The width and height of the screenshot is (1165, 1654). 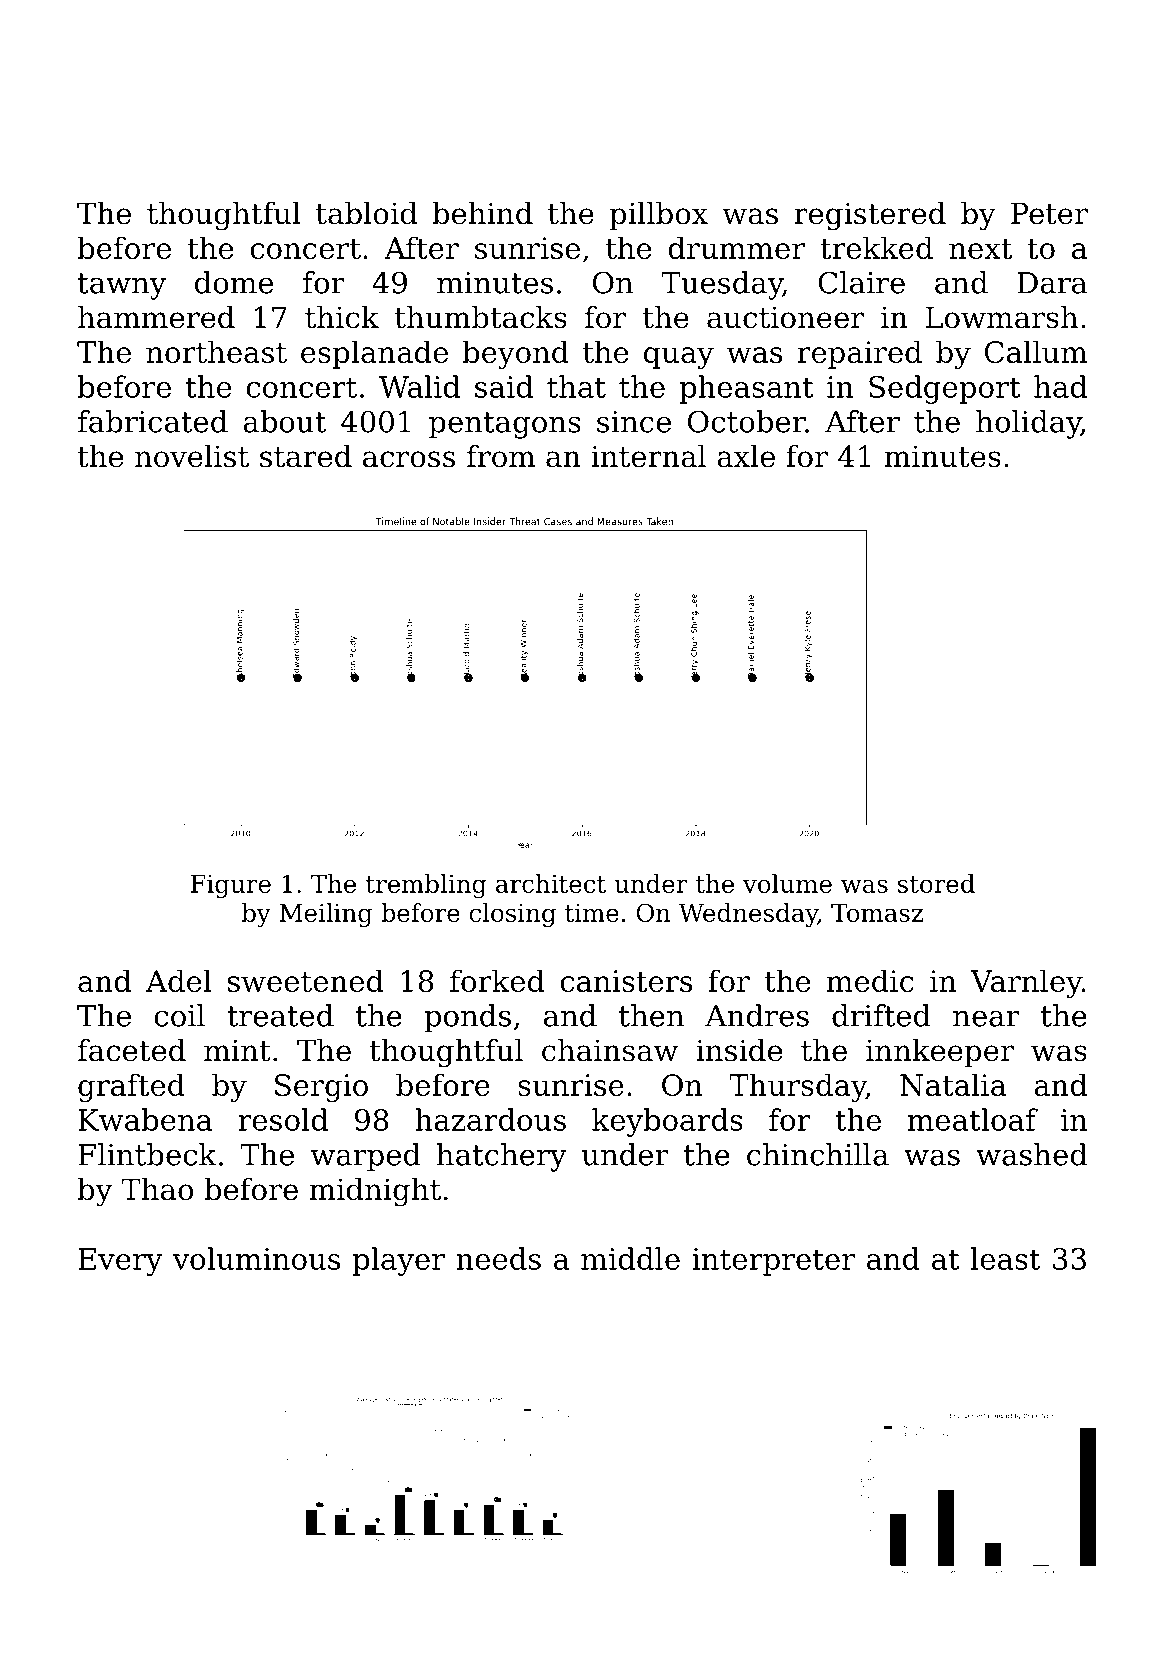 I want to click on grafted, so click(x=131, y=1087).
